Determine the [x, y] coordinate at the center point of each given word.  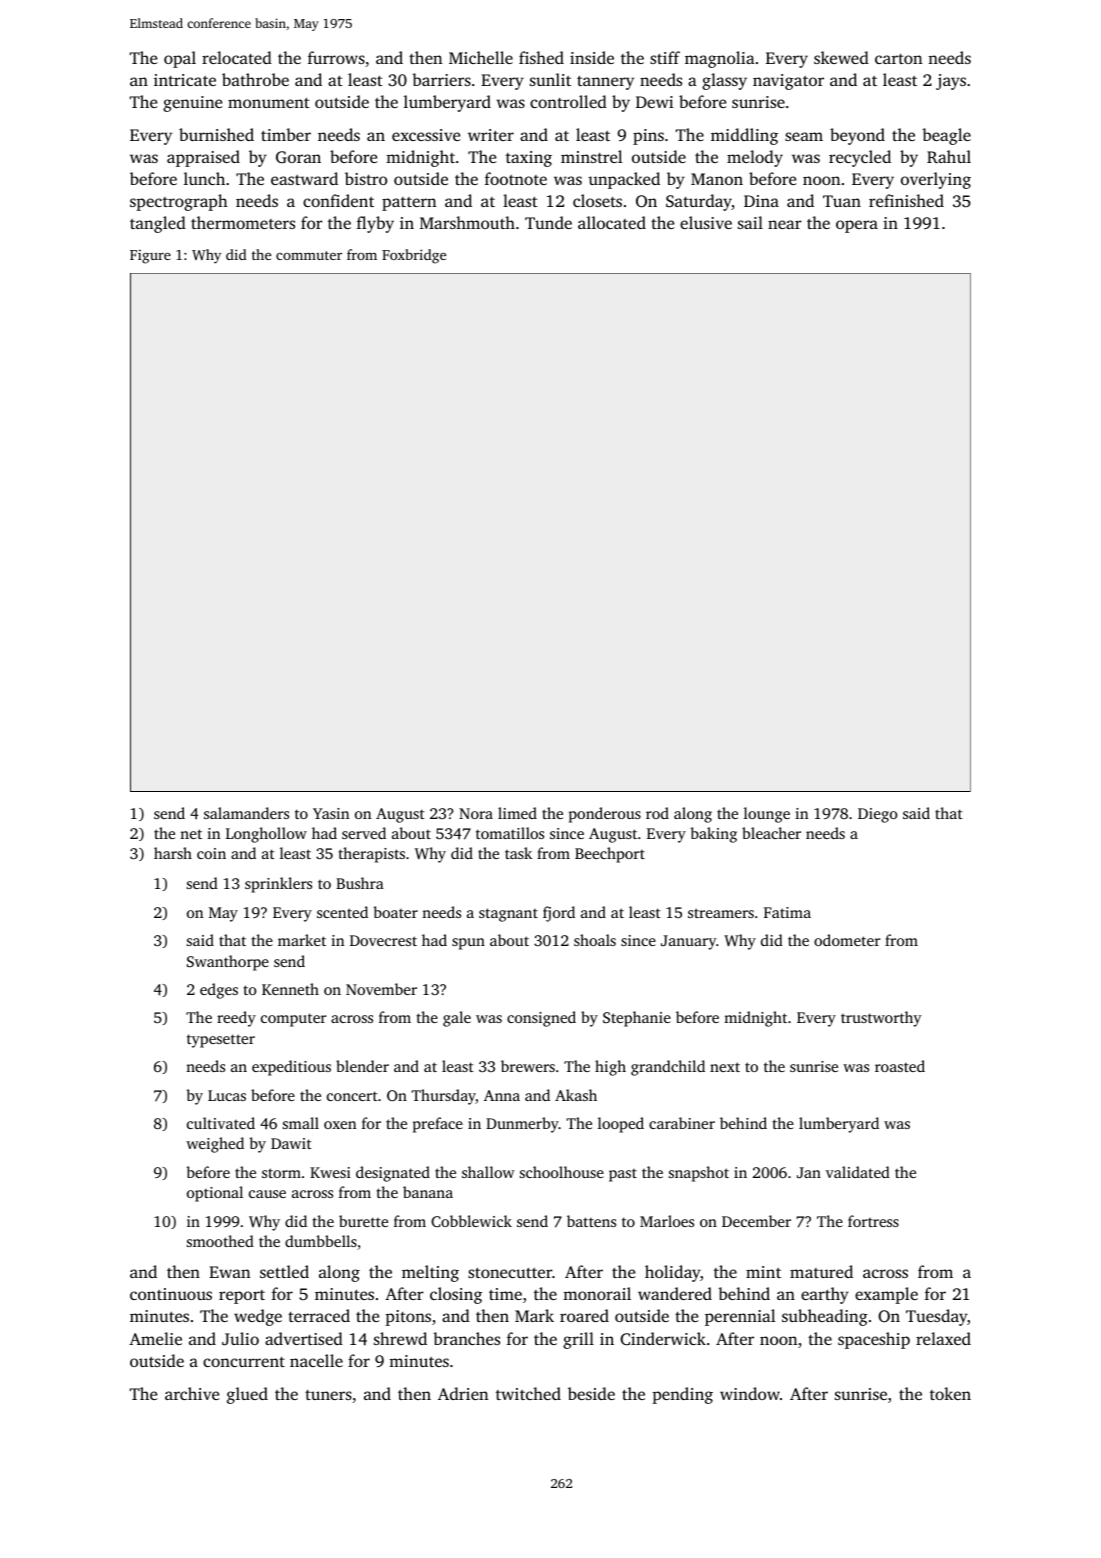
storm [281, 1173]
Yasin [331, 813]
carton [898, 59]
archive [192, 1393]
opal [180, 59]
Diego [877, 815]
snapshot [699, 1174]
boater [395, 912]
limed [517, 813]
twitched [528, 1393]
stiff [665, 57]
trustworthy [881, 1019]
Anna [502, 1095]
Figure [150, 256]
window [750, 1393]
